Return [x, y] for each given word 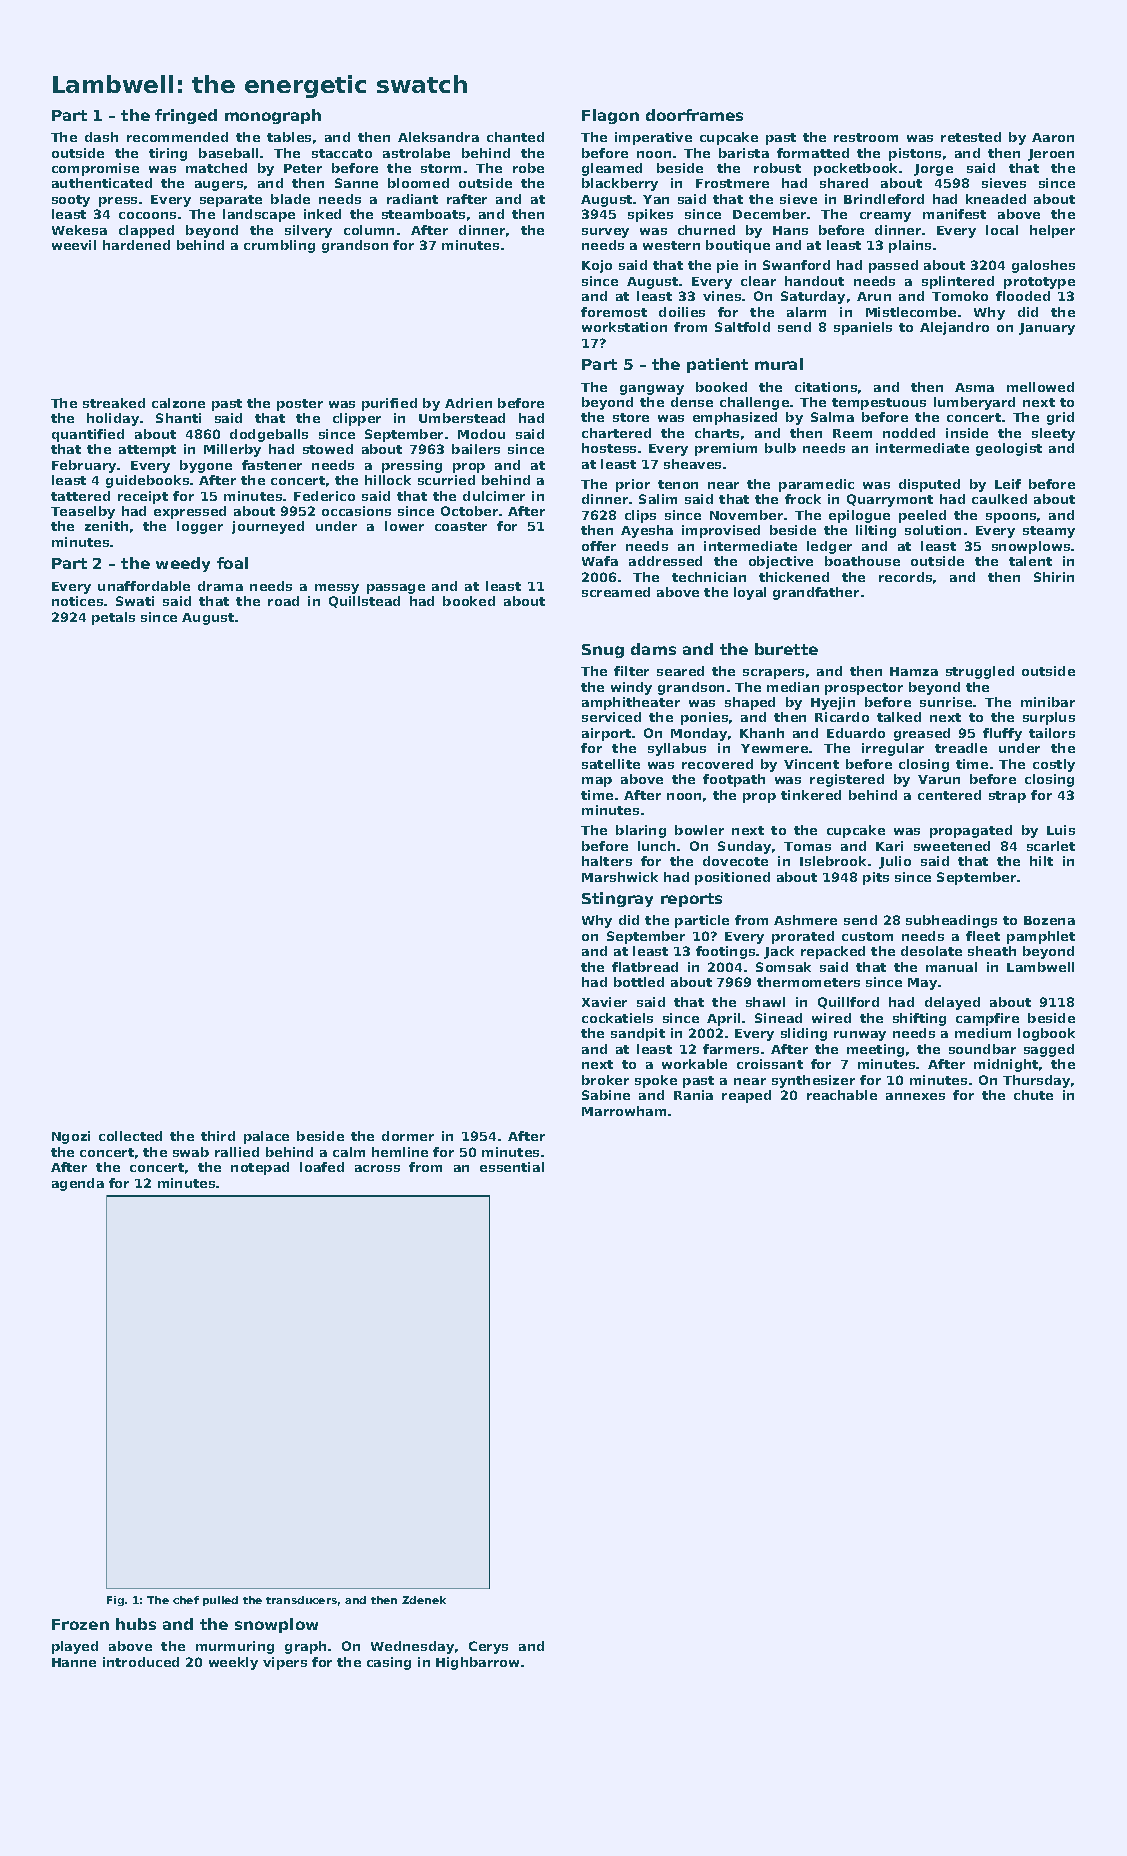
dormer [408, 1136]
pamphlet [1041, 937]
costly [1054, 765]
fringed [186, 116]
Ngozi [71, 1137]
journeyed [268, 527]
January [1047, 329]
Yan [656, 199]
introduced [141, 1662]
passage [396, 589]
